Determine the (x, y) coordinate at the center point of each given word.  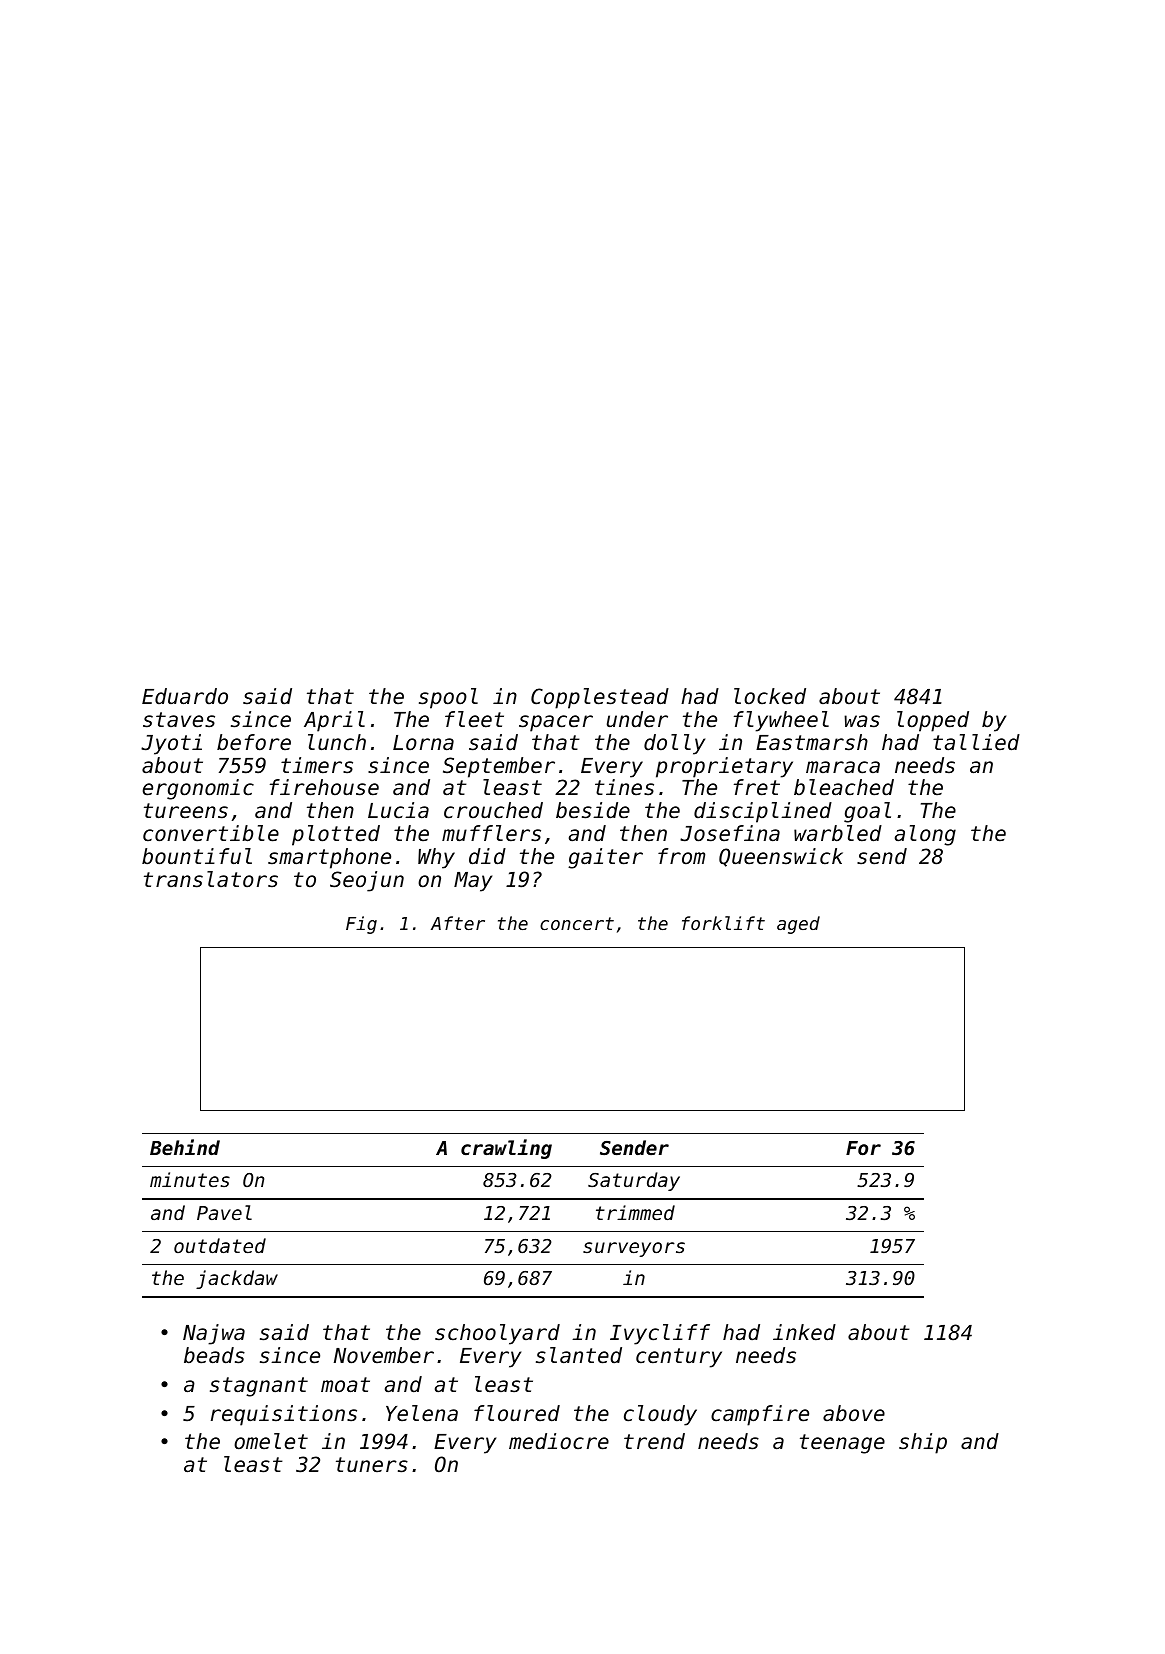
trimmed (635, 1212)
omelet (271, 1441)
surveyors (634, 1249)
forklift (723, 923)
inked (804, 1332)
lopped (933, 721)
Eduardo (185, 696)
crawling (506, 1149)
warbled (838, 833)
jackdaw (237, 1279)
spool (448, 698)
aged (798, 925)
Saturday (634, 1181)
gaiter (605, 858)
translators (211, 879)
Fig (361, 925)
